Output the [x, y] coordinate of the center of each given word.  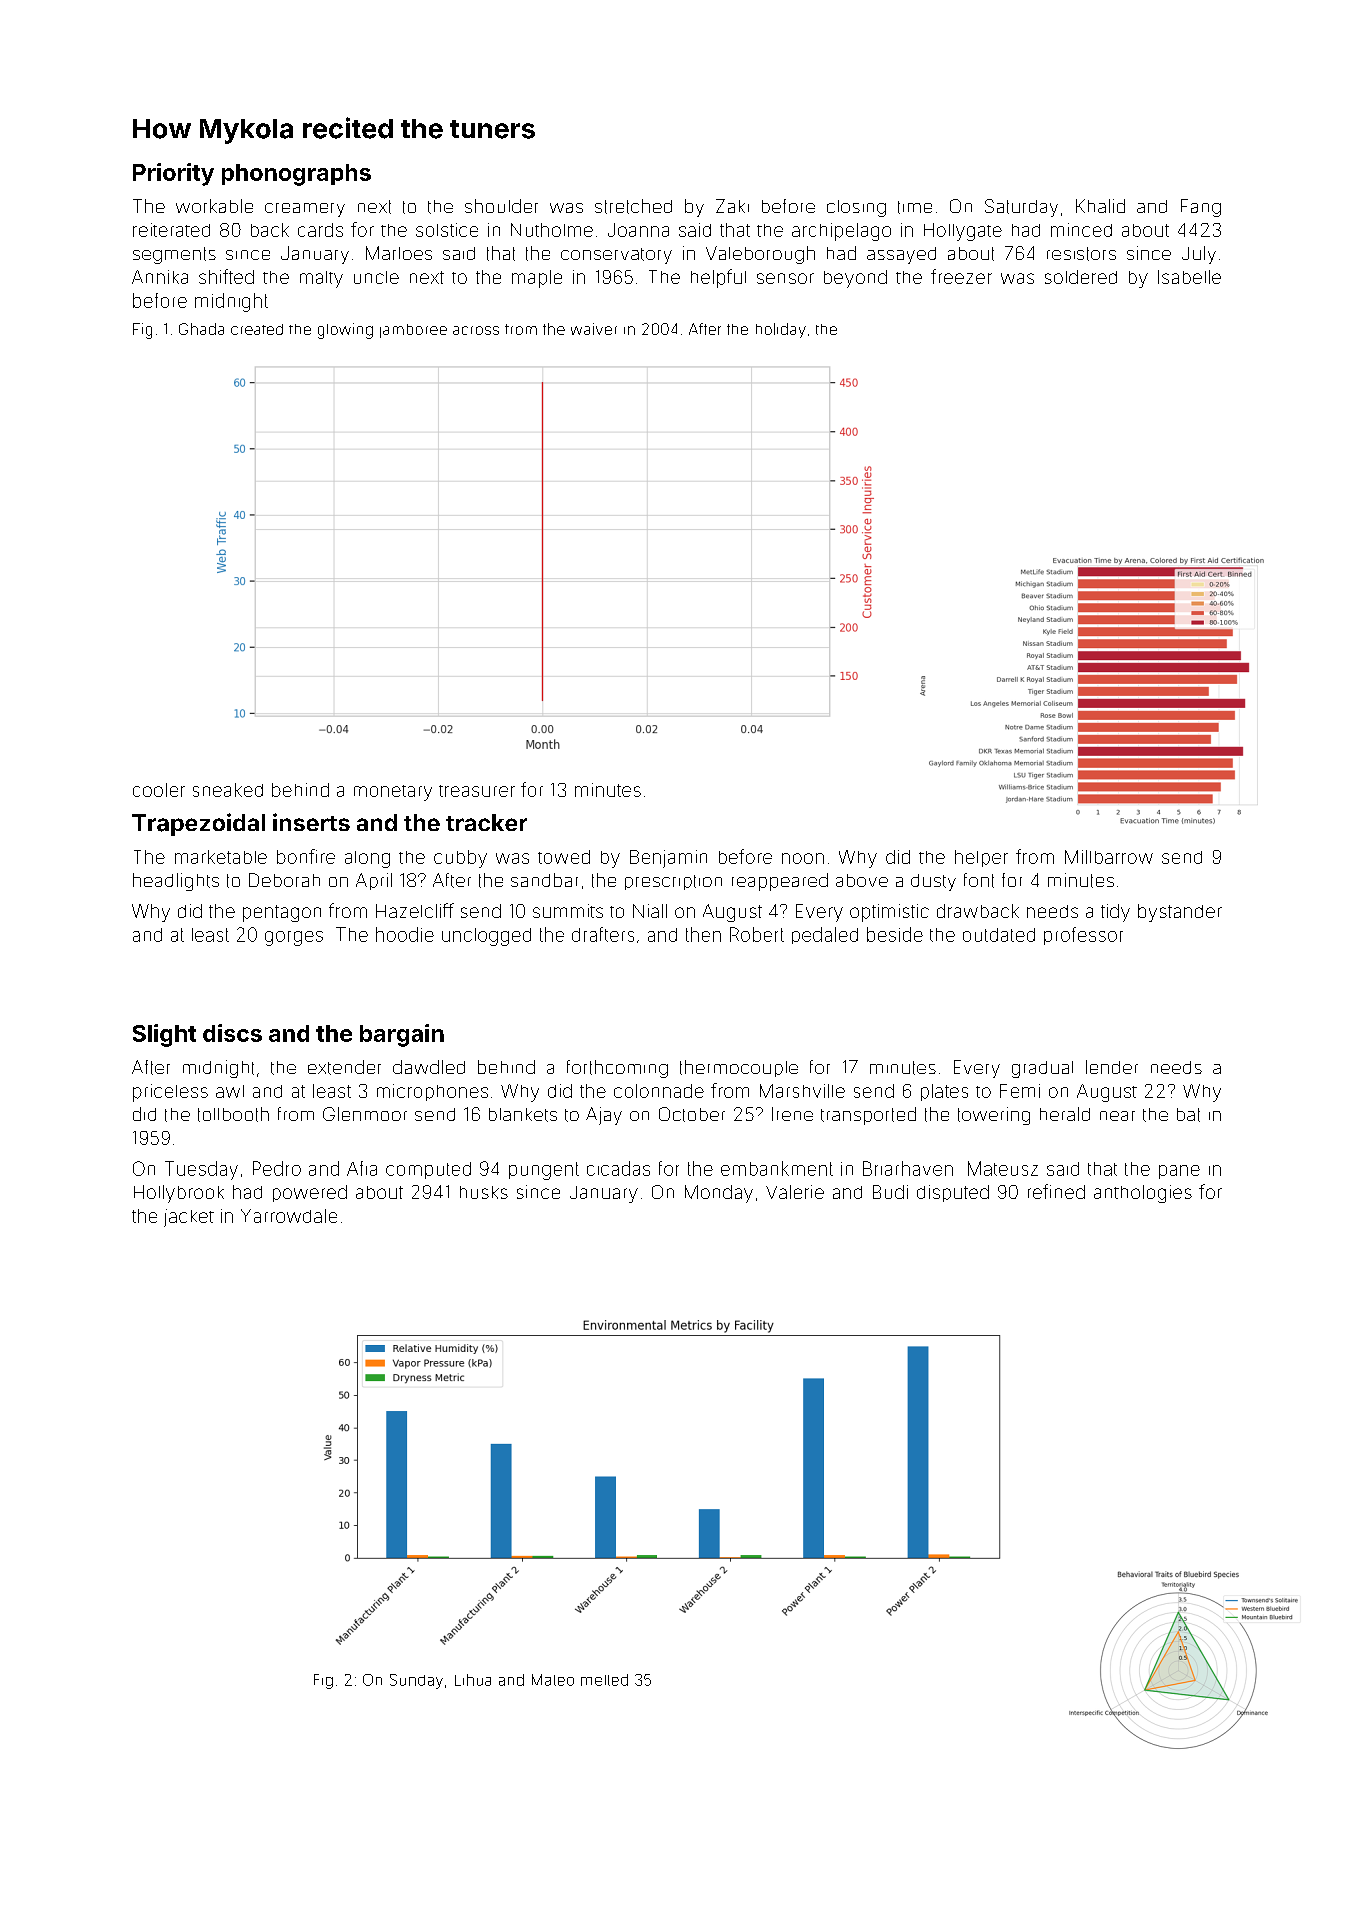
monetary [393, 793]
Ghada [201, 329]
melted [604, 1680]
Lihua [473, 1680]
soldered [1081, 277]
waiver [594, 329]
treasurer [477, 791]
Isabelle [1189, 277]
